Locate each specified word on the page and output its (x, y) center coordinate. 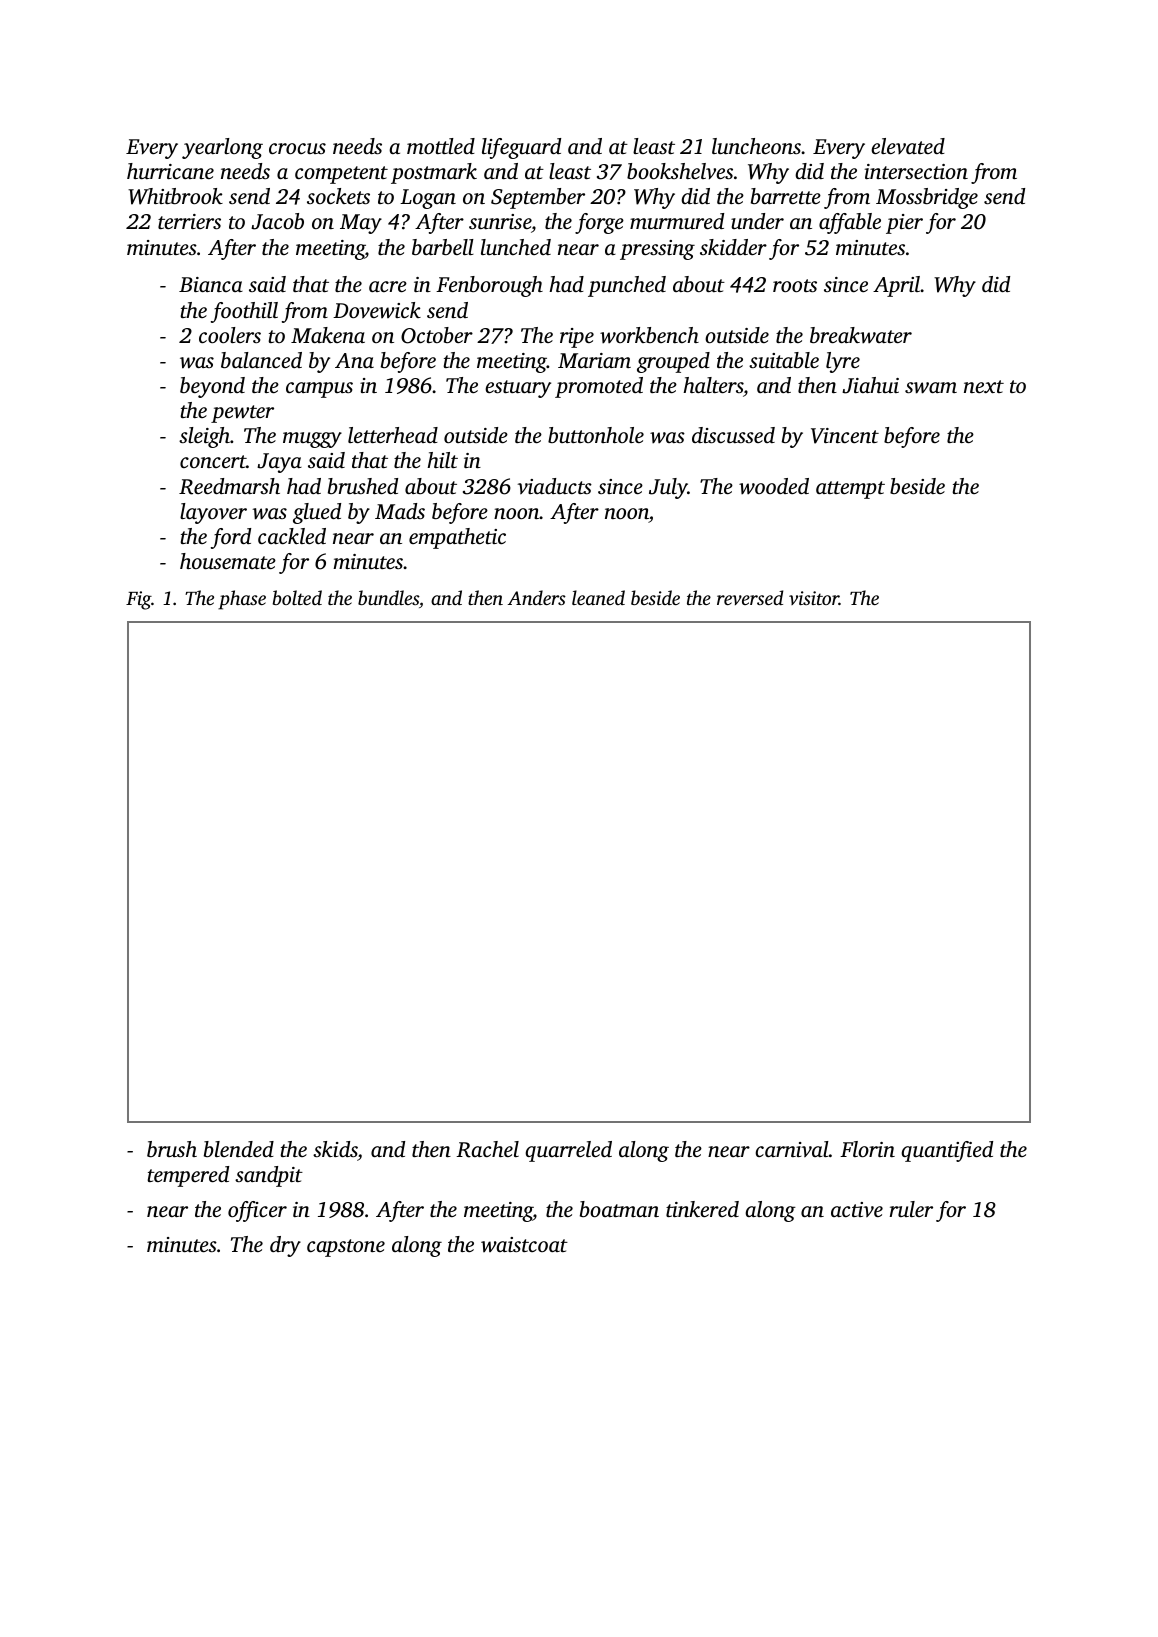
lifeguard (521, 148)
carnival (792, 1149)
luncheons (756, 146)
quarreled (568, 1151)
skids (335, 1149)
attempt (850, 490)
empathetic (457, 538)
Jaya (279, 463)
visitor (814, 598)
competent (341, 175)
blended (239, 1149)
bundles (388, 597)
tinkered (702, 1209)
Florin (867, 1149)
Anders (537, 597)
